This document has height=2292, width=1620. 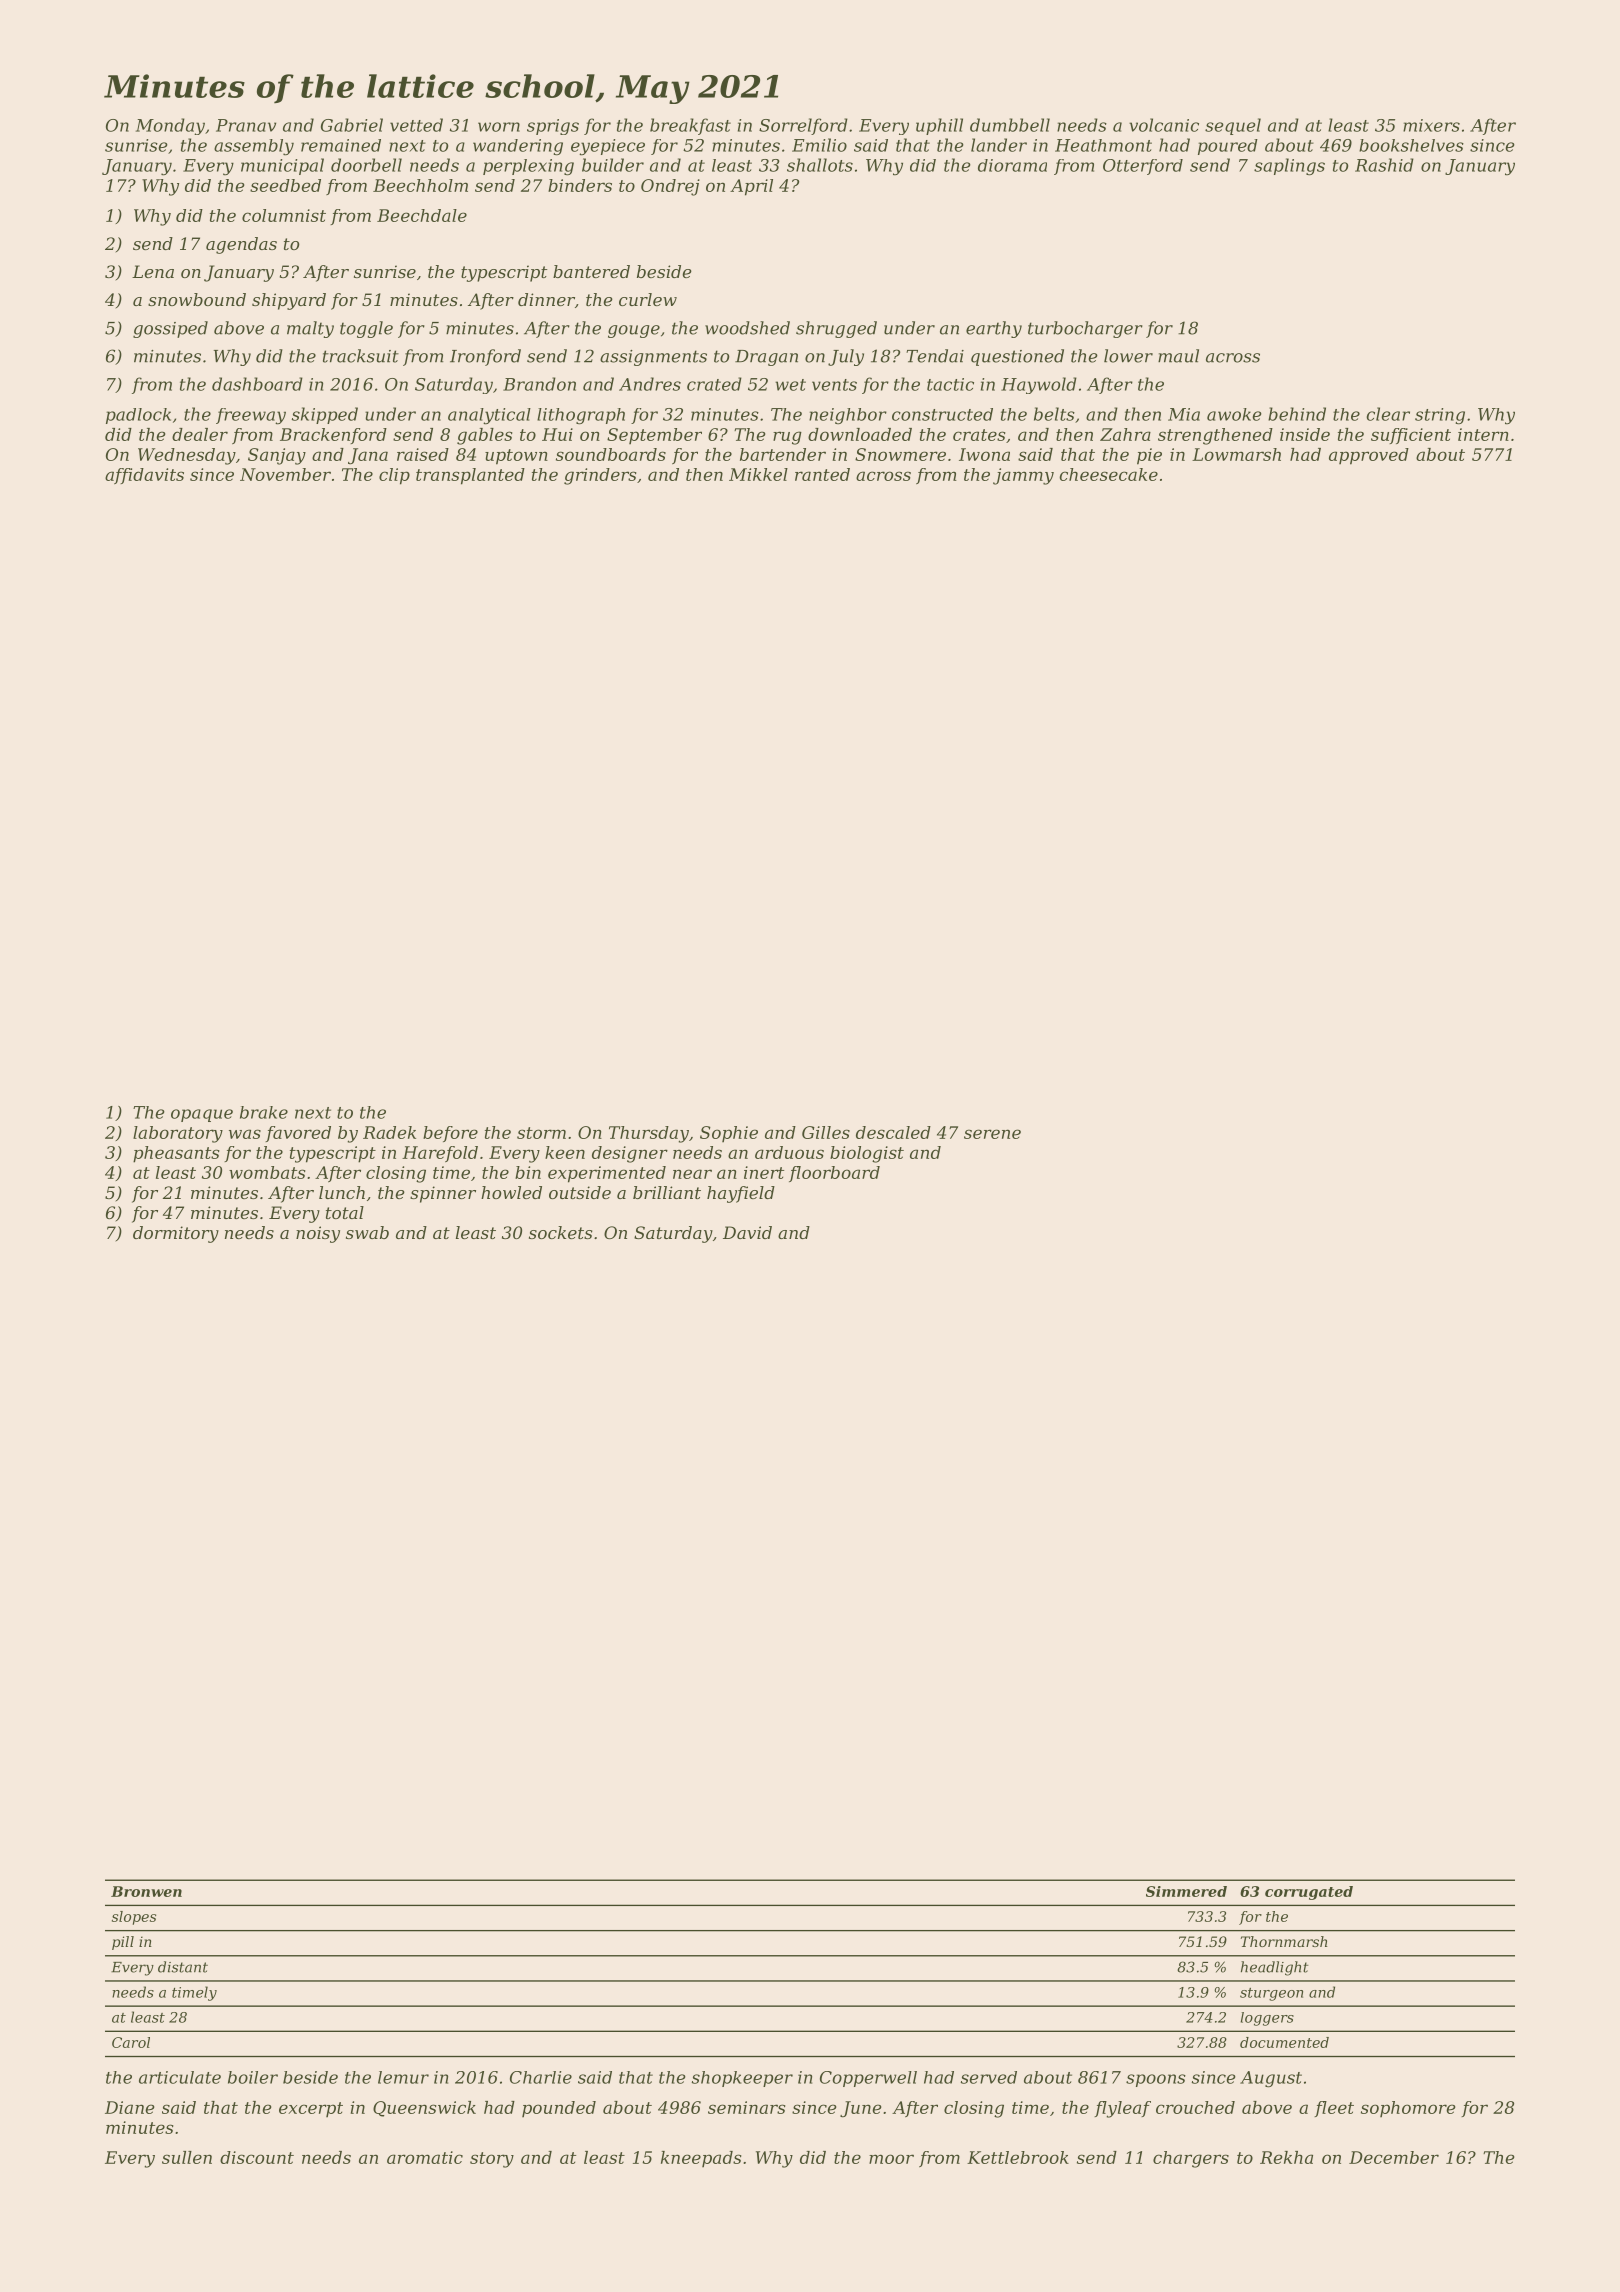 I want to click on Monday, so click(x=170, y=126).
